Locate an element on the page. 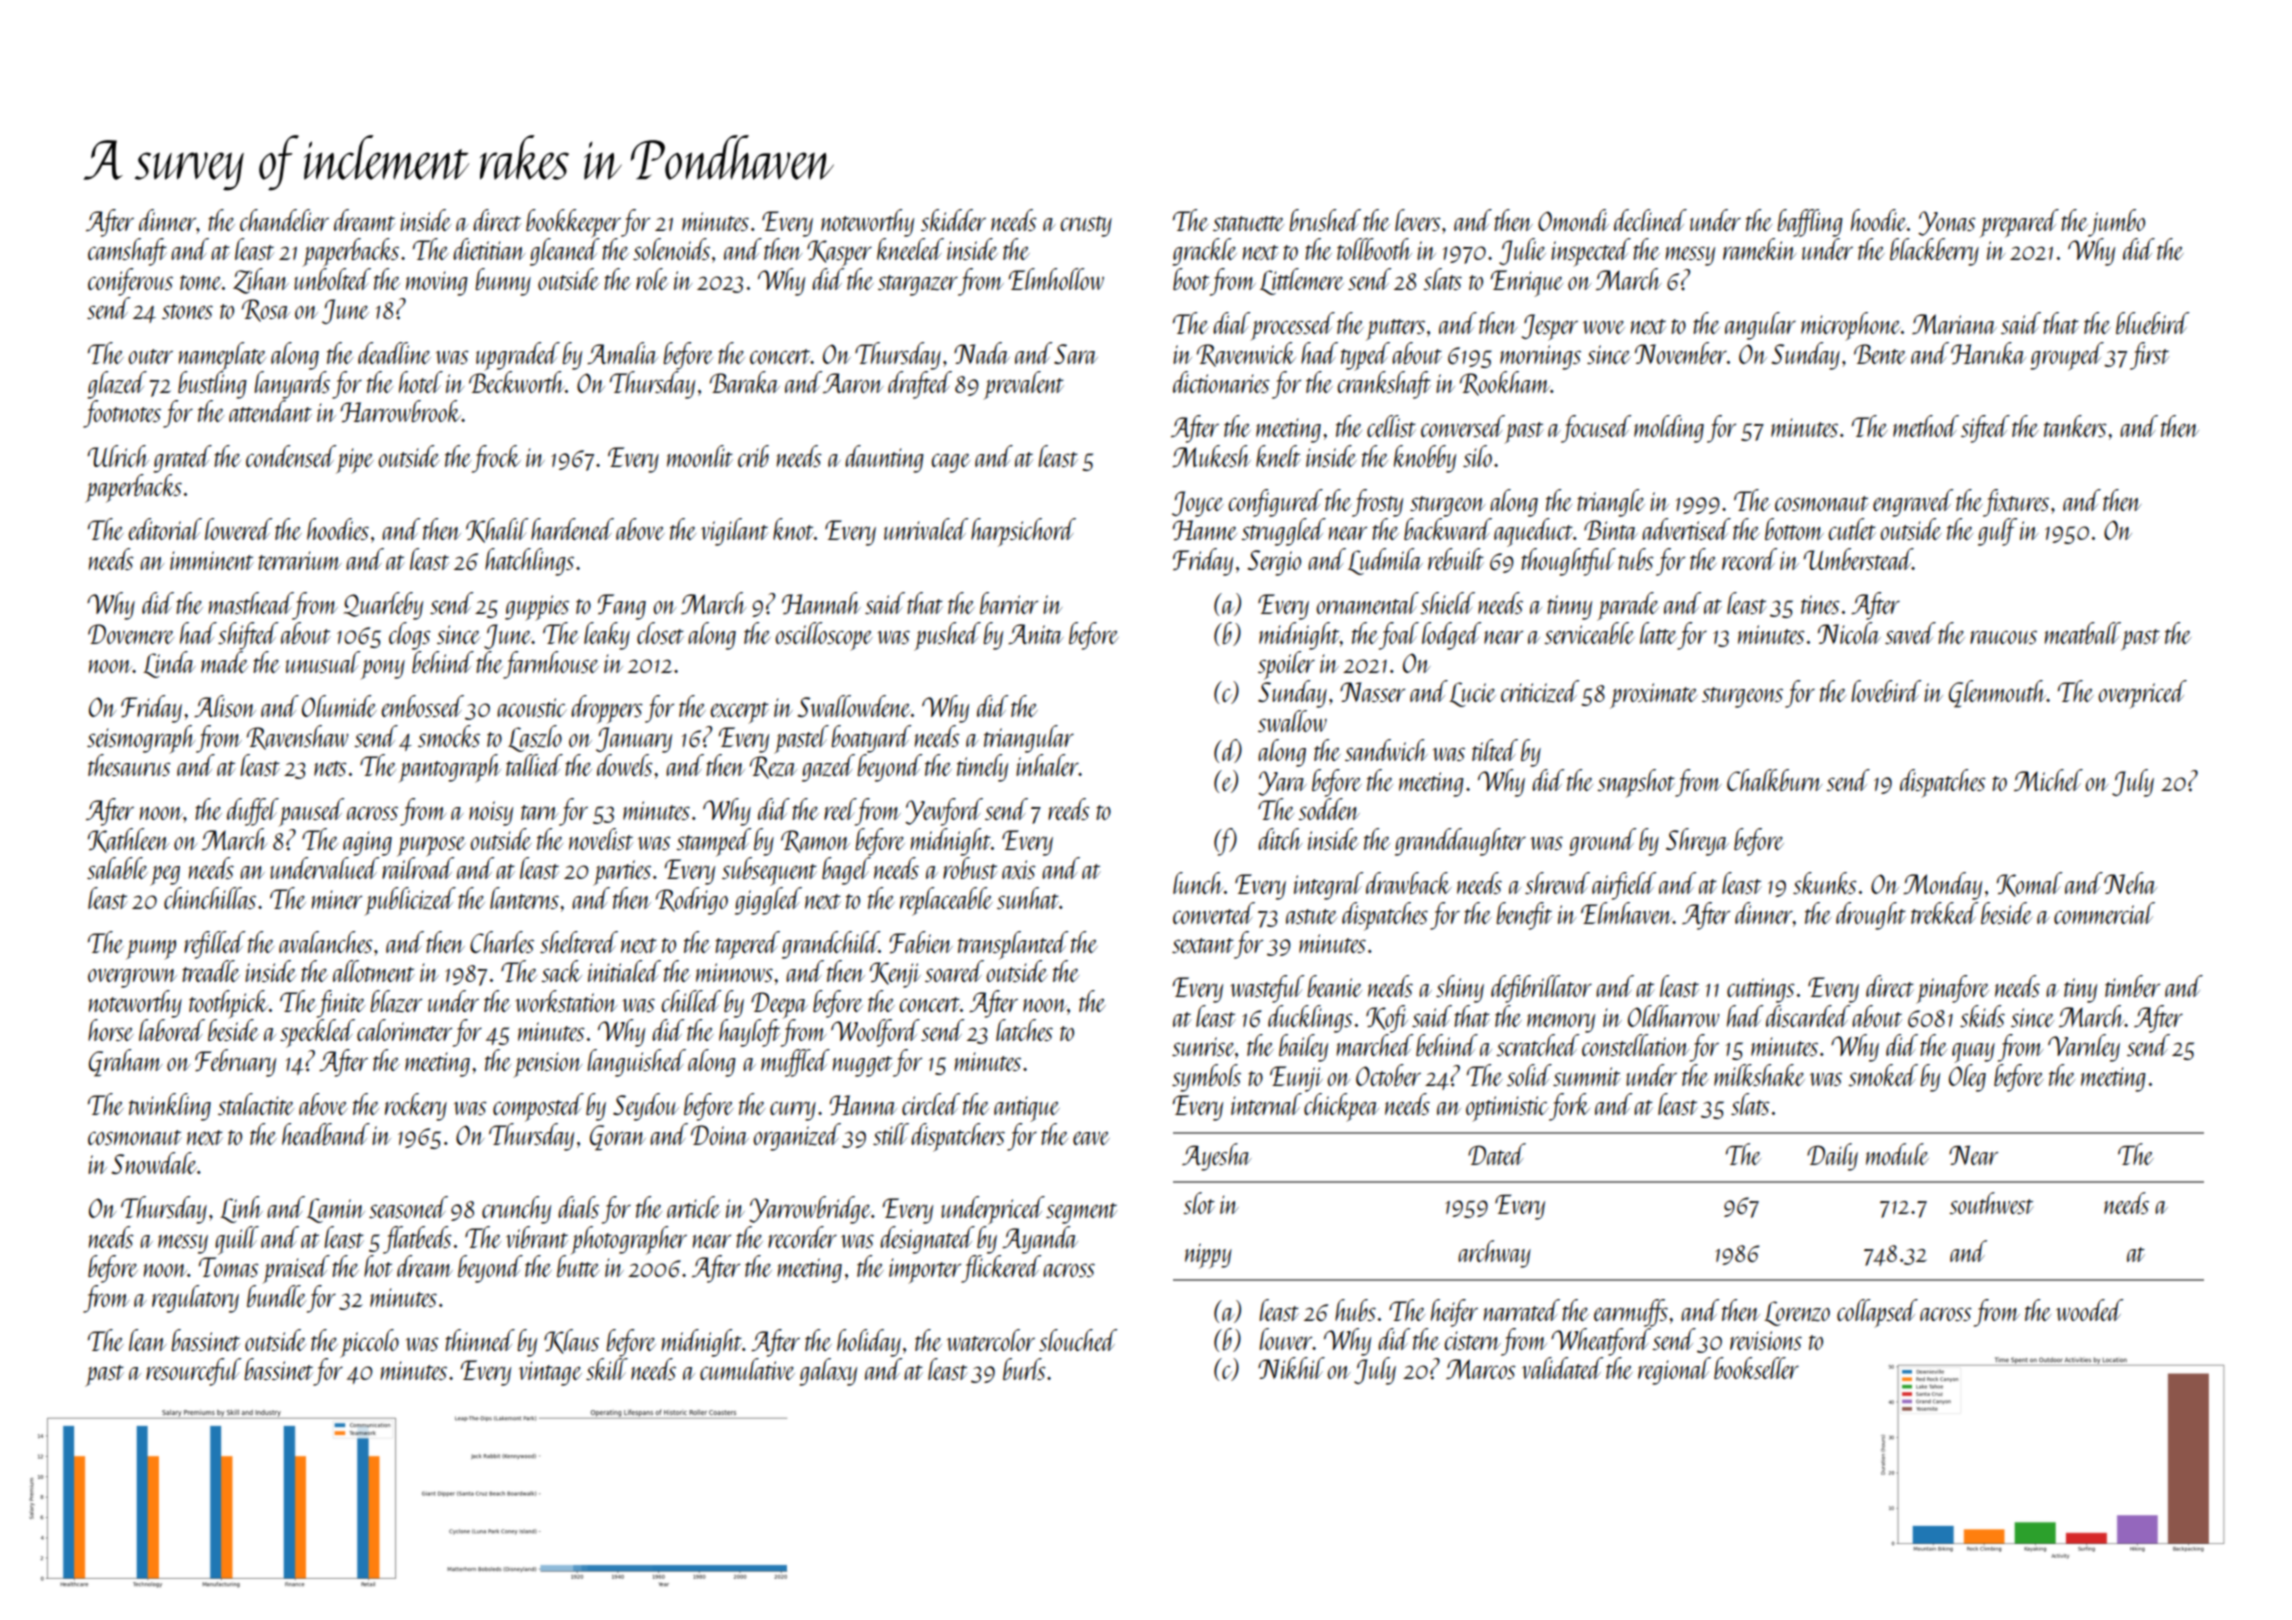 The image size is (2292, 1620). meatball is located at coordinates (2083, 633).
